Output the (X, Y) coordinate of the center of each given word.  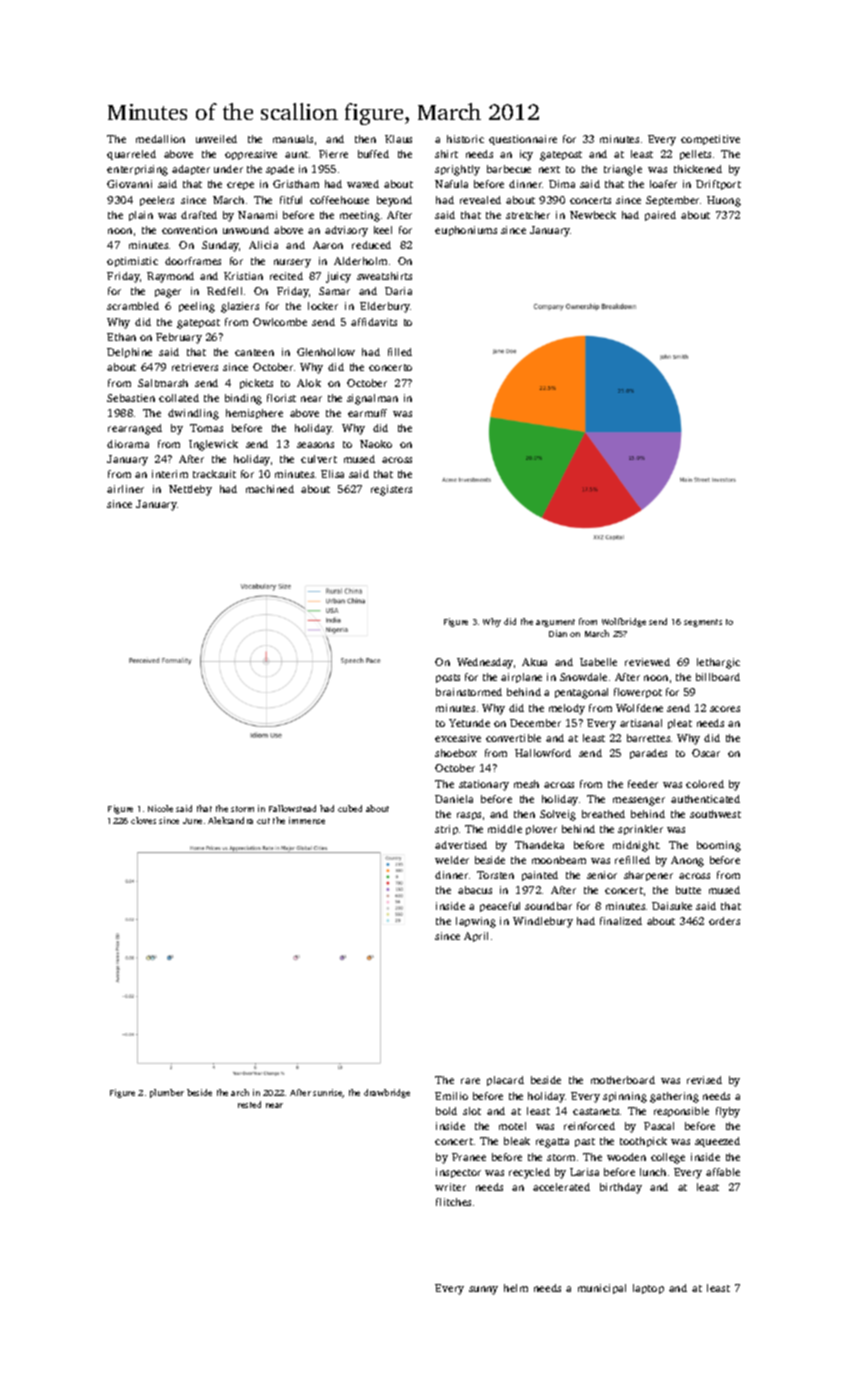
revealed (480, 200)
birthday (621, 1188)
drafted (199, 215)
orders (724, 921)
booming (719, 846)
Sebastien (131, 398)
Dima (562, 184)
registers (391, 490)
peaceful (500, 907)
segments (703, 623)
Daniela (454, 799)
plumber (167, 1093)
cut (263, 821)
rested (249, 1104)
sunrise (328, 1093)
